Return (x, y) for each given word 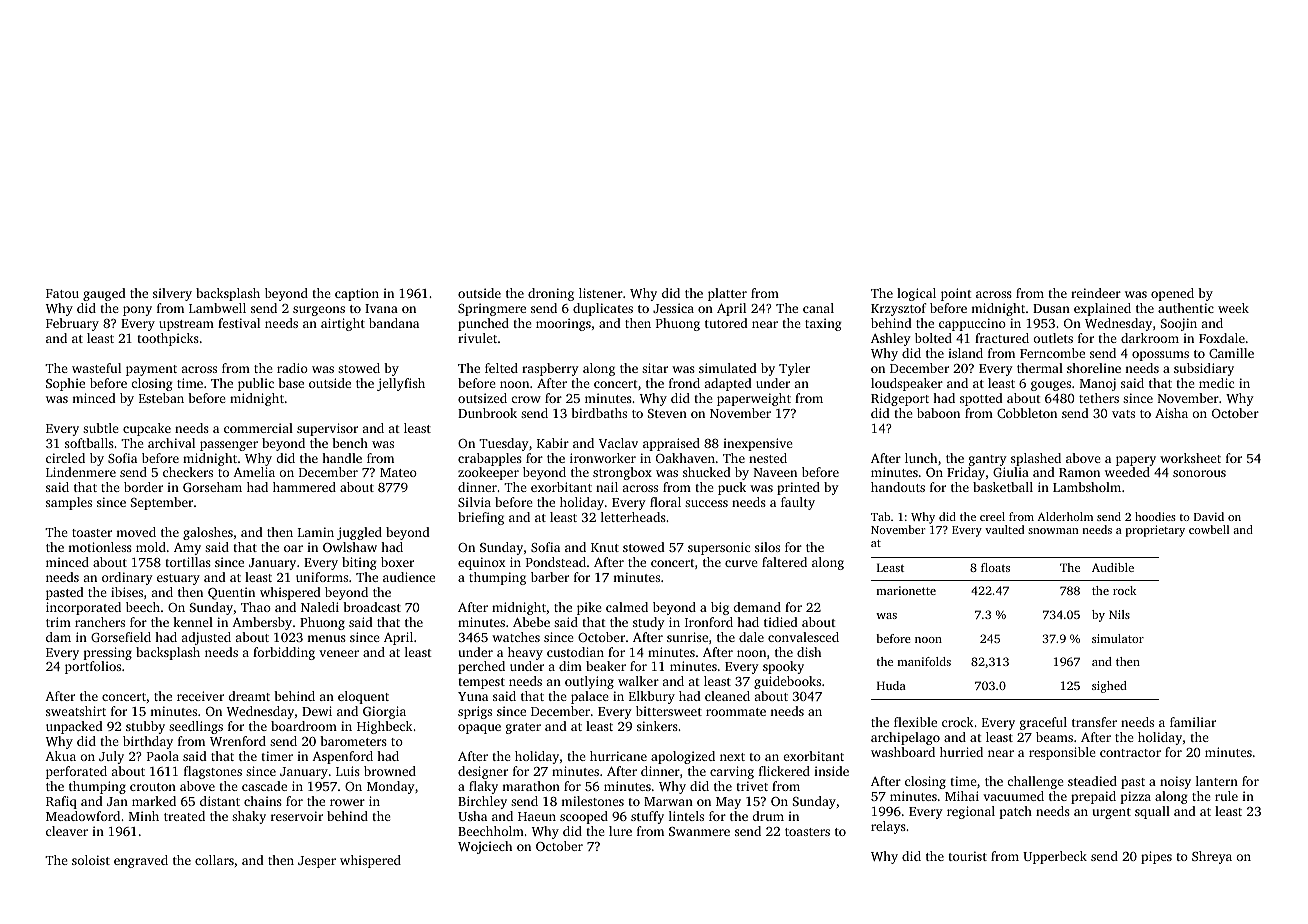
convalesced (803, 637)
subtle (101, 428)
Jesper (317, 862)
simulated (728, 368)
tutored (726, 323)
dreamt (249, 696)
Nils (1119, 614)
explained (1102, 309)
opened (1172, 294)
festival (239, 323)
